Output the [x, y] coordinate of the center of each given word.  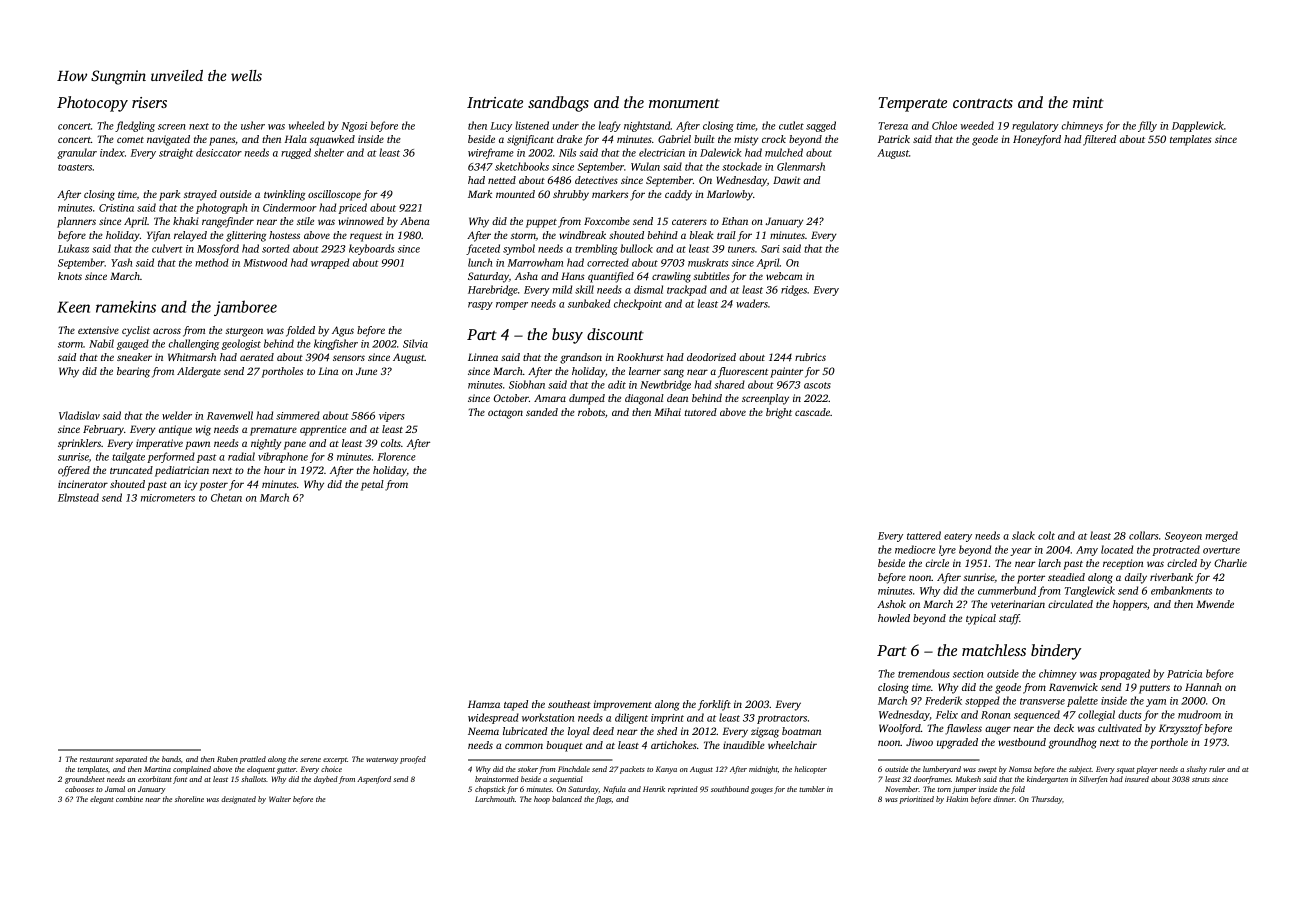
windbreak [582, 235]
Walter [280, 799]
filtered [1099, 140]
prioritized [916, 800]
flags [603, 800]
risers [149, 102]
